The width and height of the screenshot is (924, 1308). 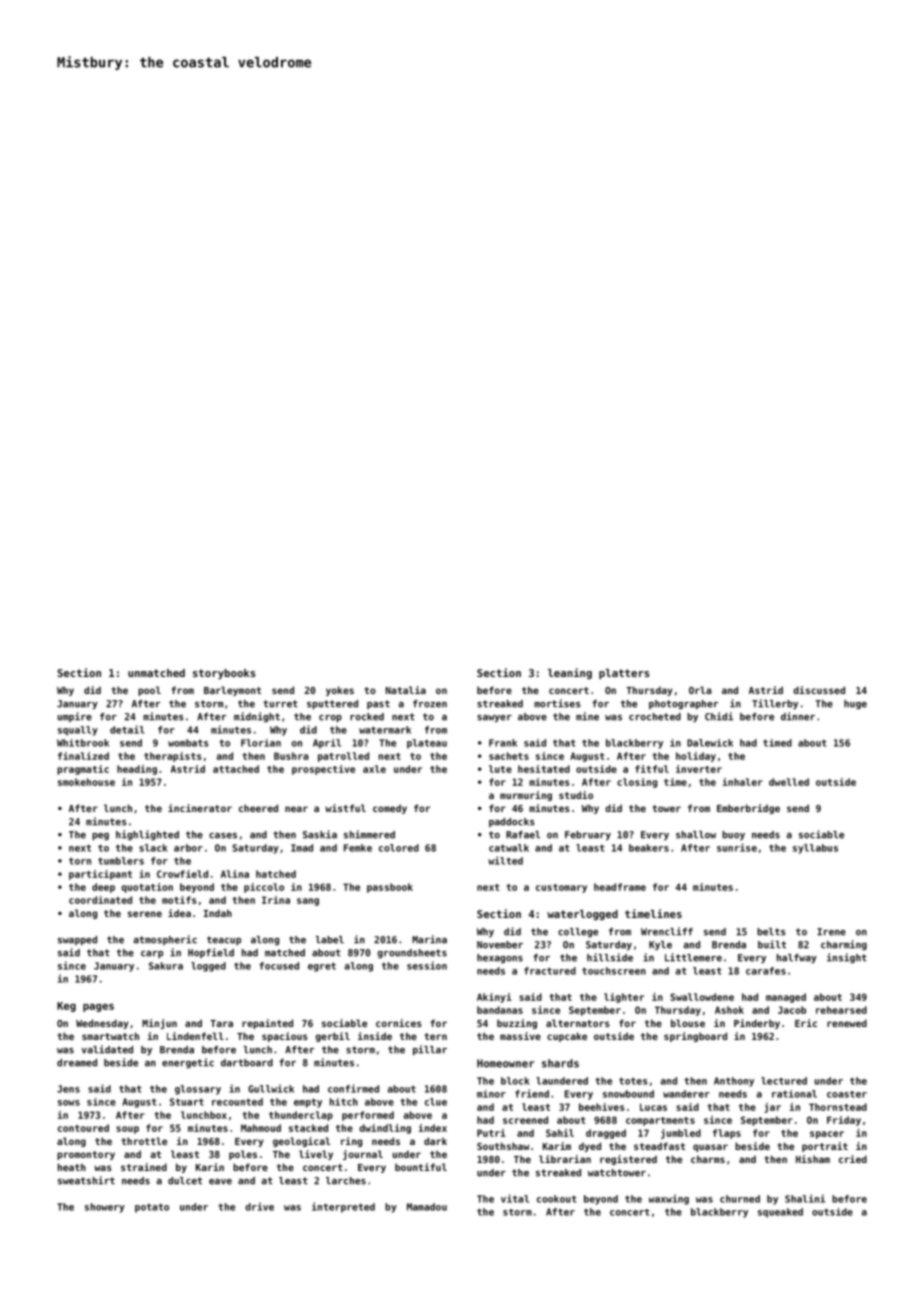 I want to click on wanderer, so click(x=686, y=1094).
